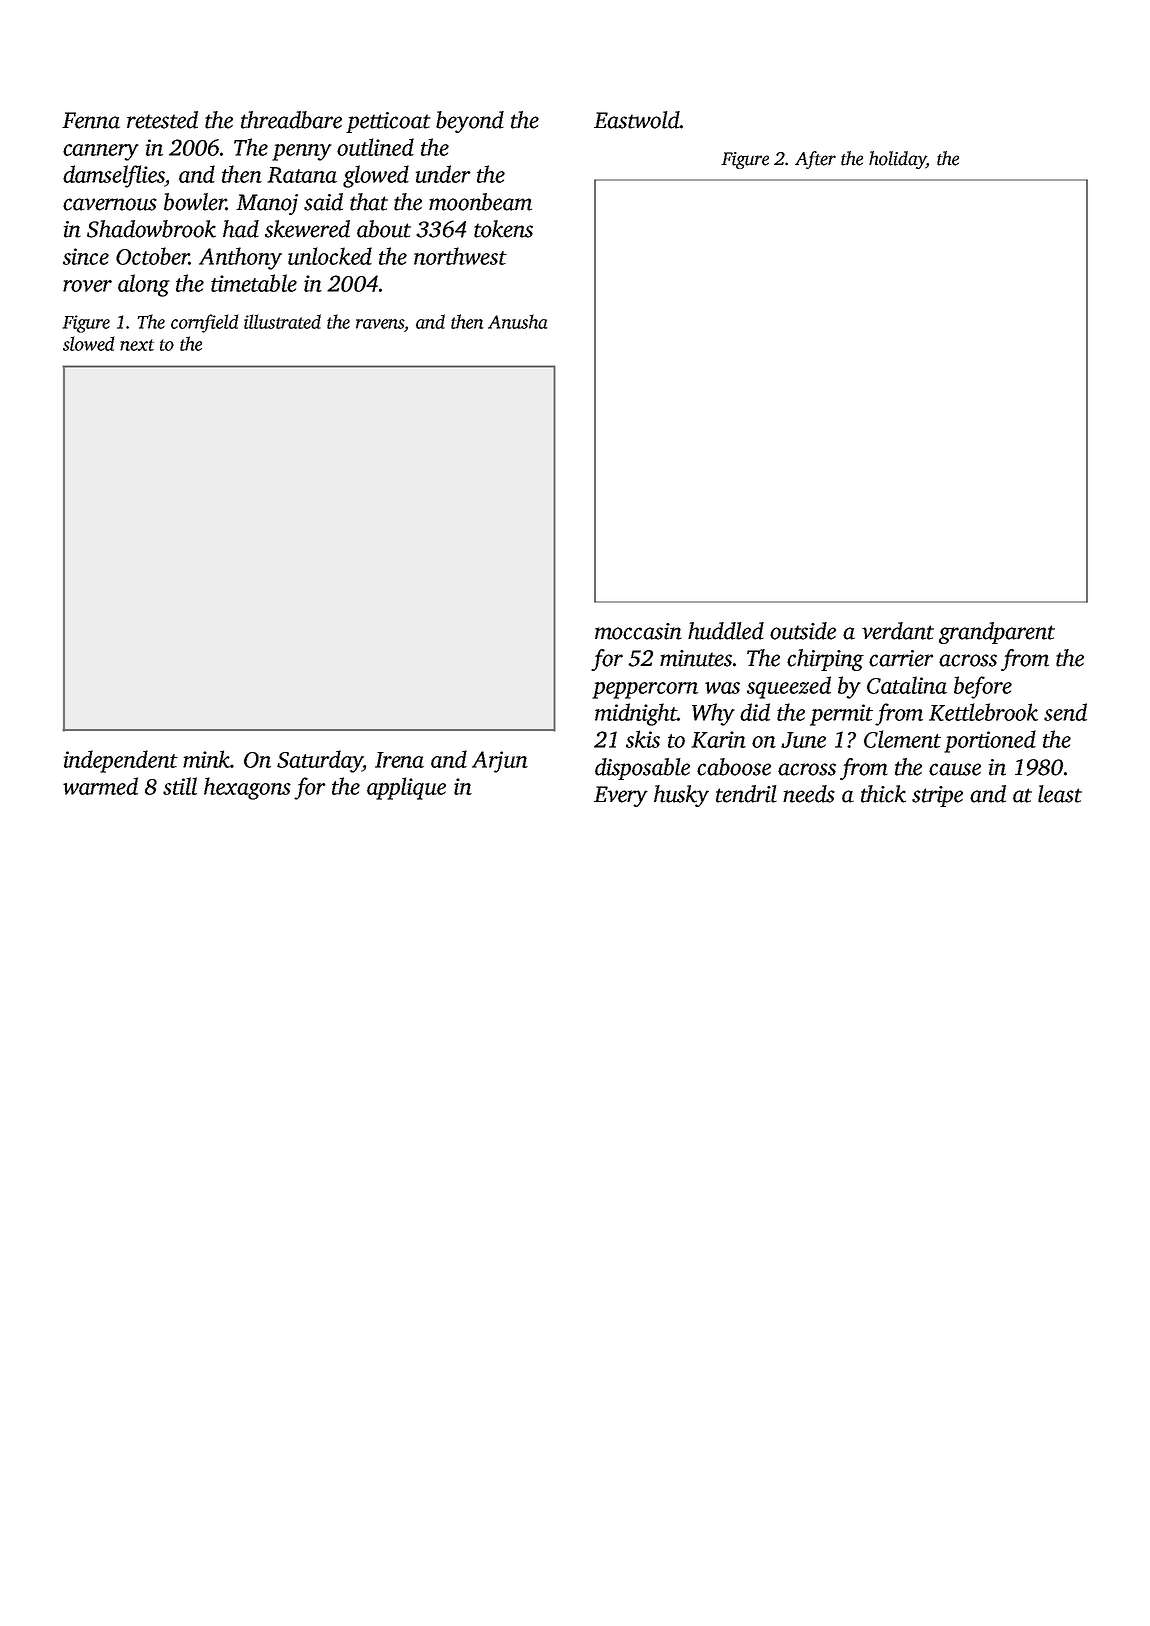 The height and width of the image is (1626, 1150). Describe the element at coordinates (89, 343) in the image. I see `slowed` at that location.
